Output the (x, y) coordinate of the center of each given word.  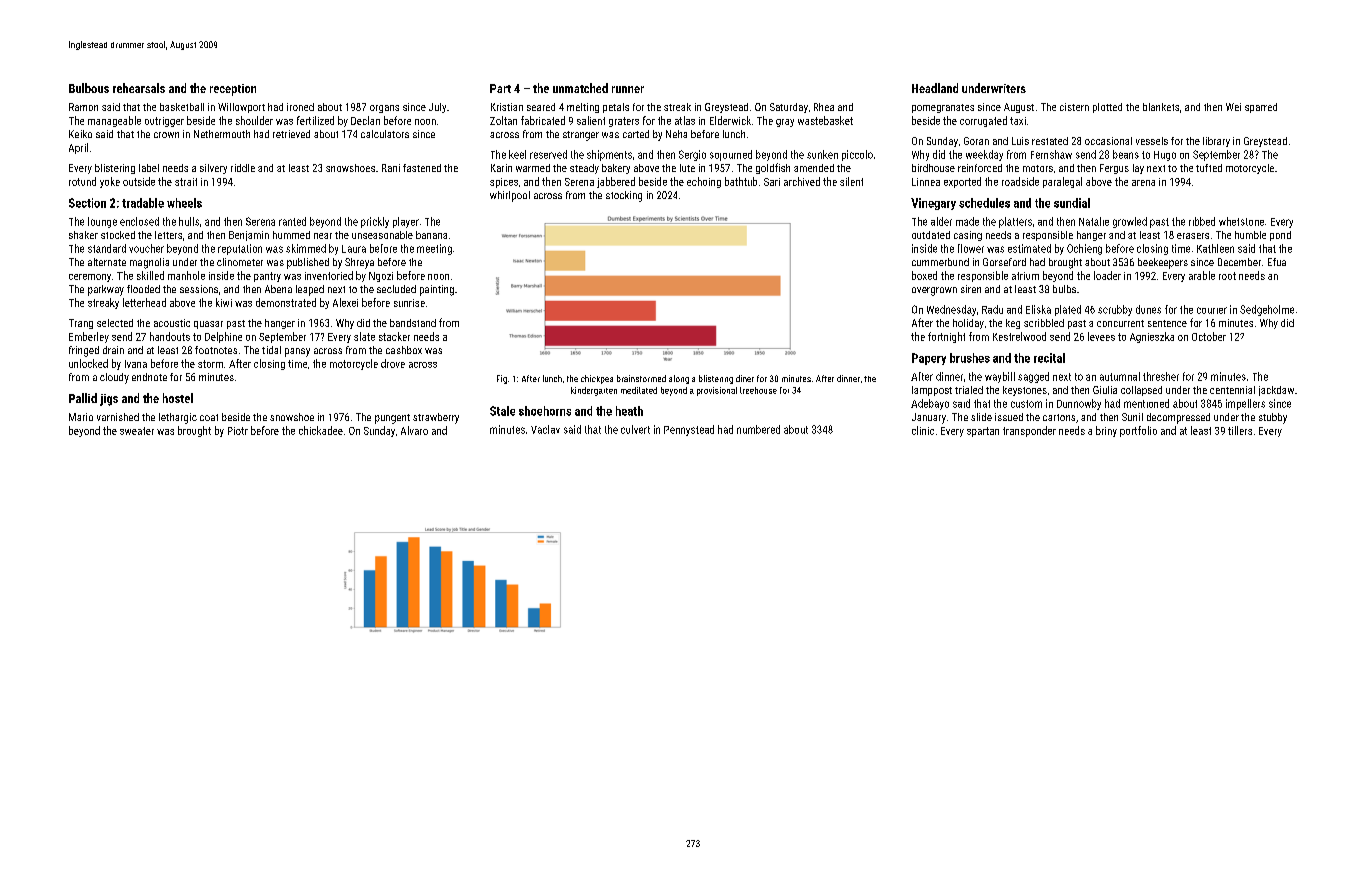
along (679, 379)
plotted (1107, 108)
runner (628, 89)
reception (233, 90)
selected (115, 323)
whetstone (1241, 221)
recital (1049, 358)
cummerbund (940, 262)
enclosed (139, 221)
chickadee (321, 430)
